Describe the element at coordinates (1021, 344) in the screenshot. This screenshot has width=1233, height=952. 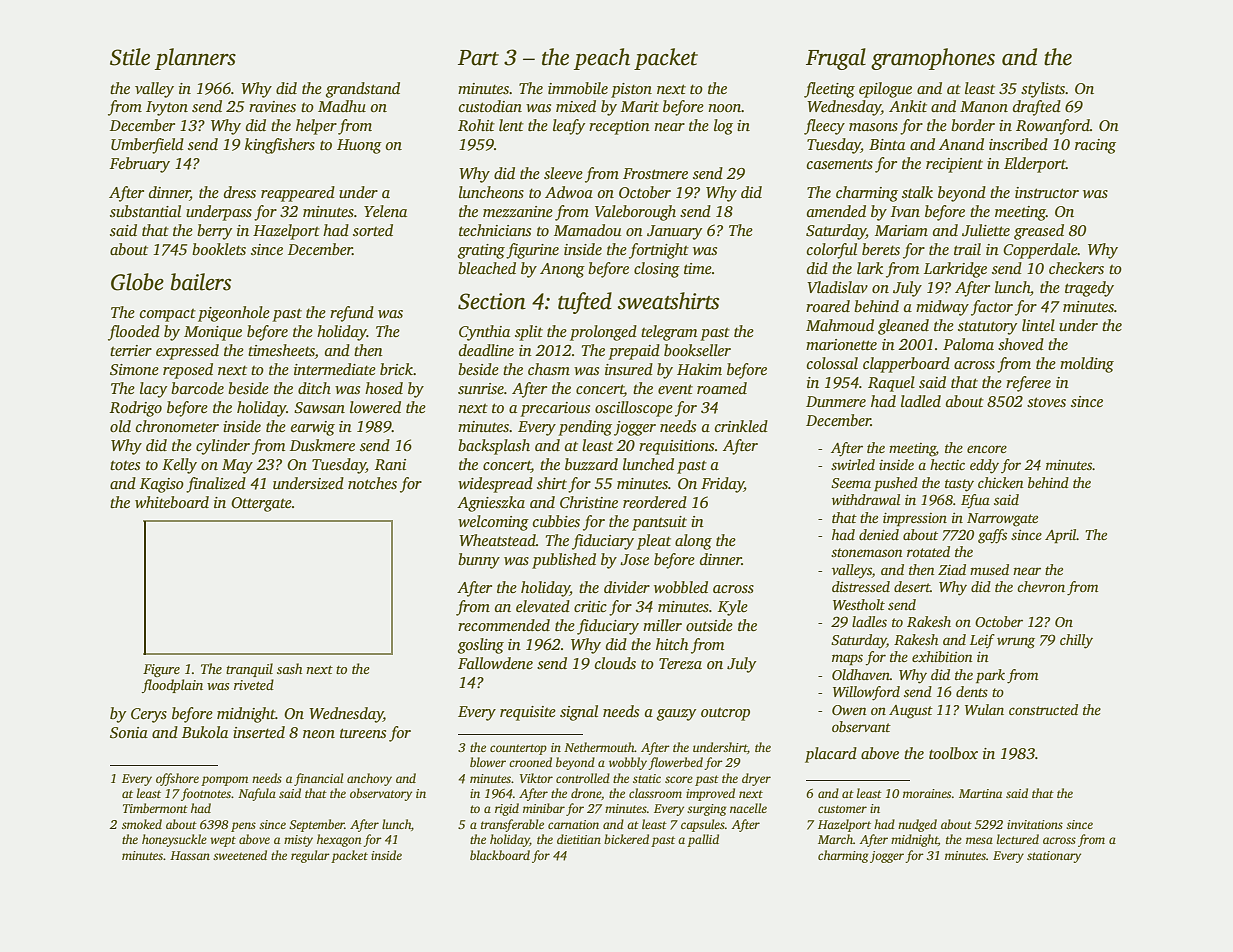
I see `shoved` at that location.
